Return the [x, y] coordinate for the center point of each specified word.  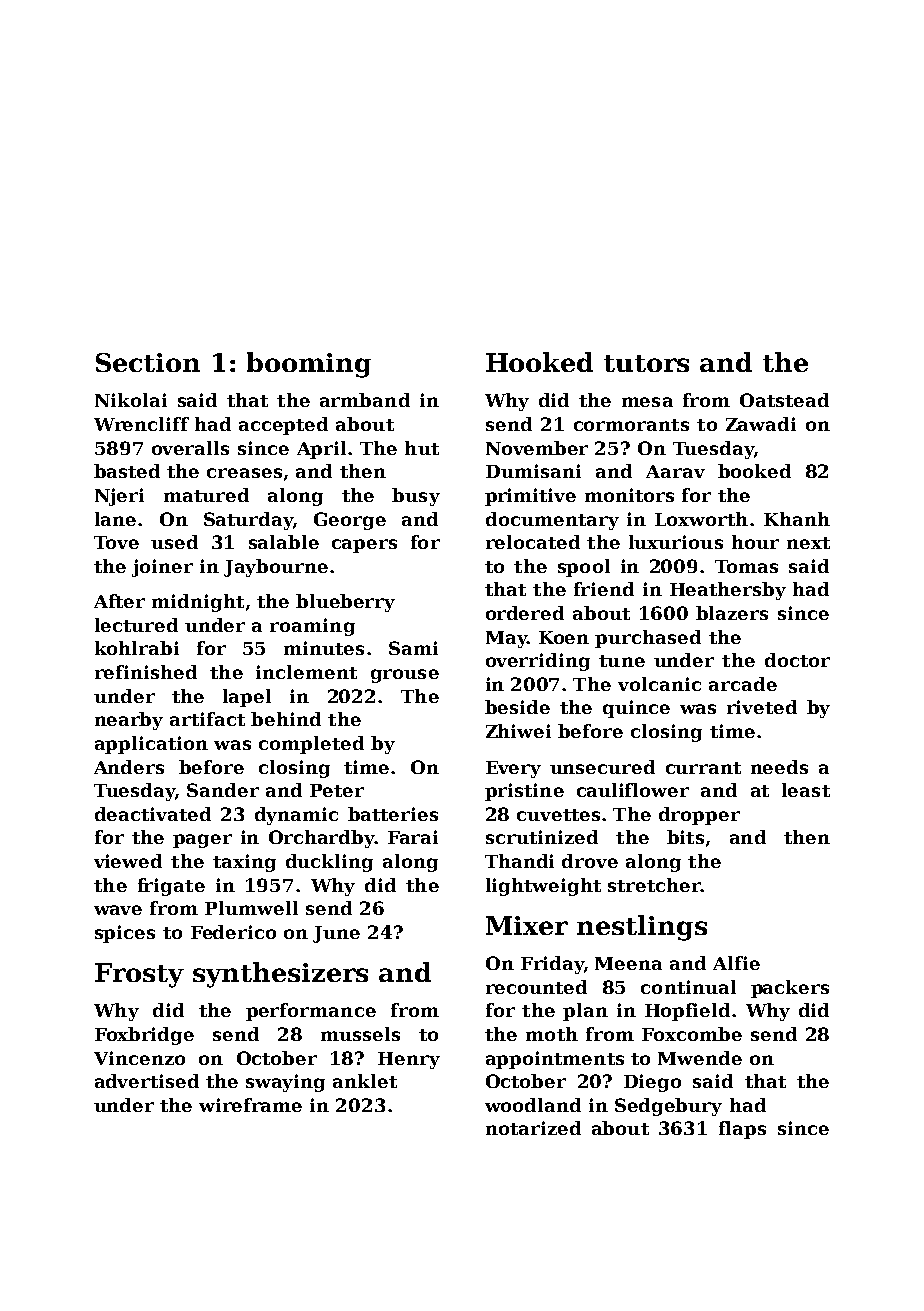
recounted [536, 987]
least [806, 790]
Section [148, 362]
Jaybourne [276, 568]
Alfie [736, 963]
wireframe [250, 1105]
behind [286, 719]
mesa [647, 402]
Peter [337, 790]
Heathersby [728, 591]
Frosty [139, 975]
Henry [409, 1060]
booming [309, 365]
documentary [552, 521]
